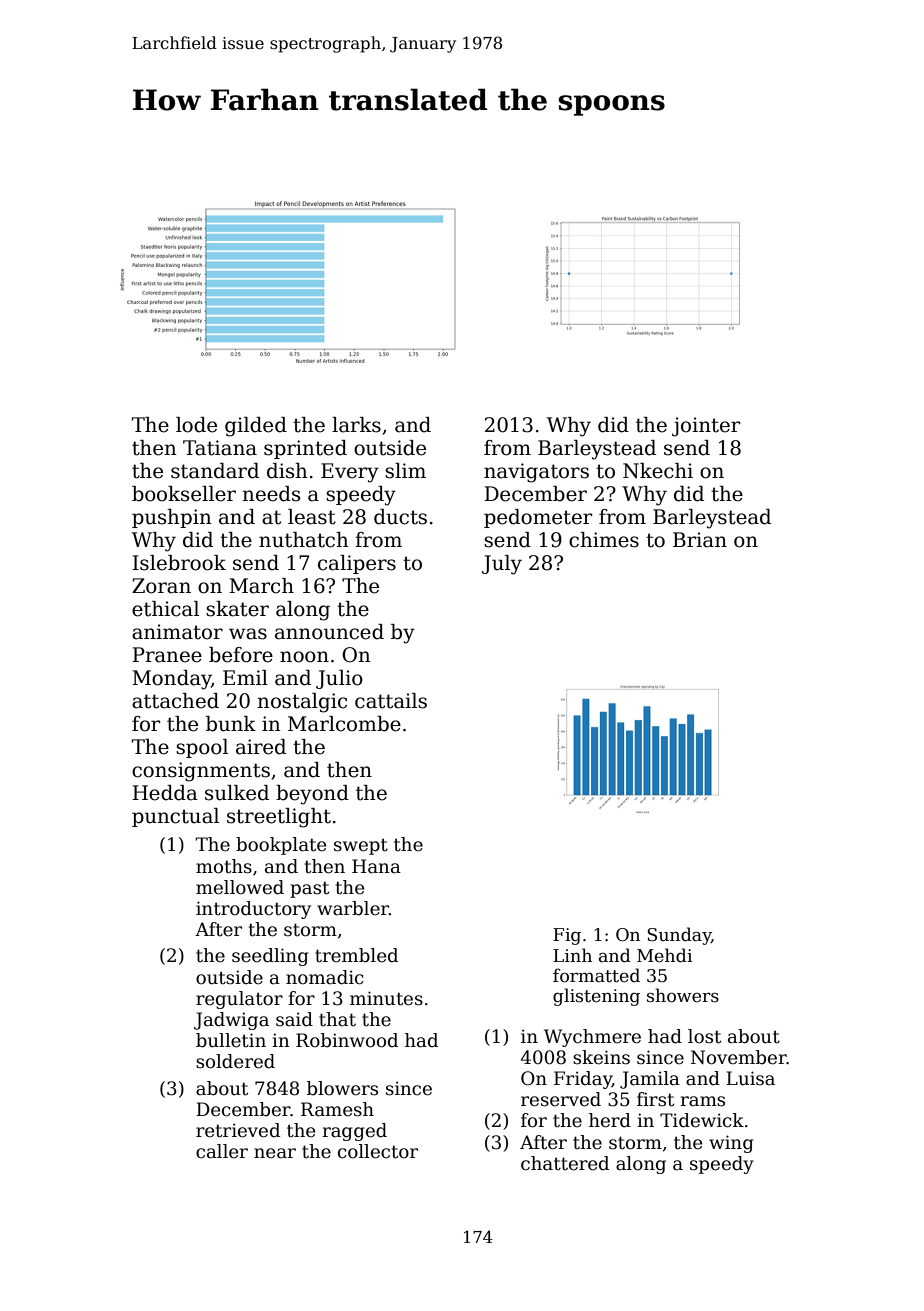 This screenshot has height=1311, width=924. What do you see at coordinates (167, 655) in the screenshot?
I see `Pranee` at bounding box center [167, 655].
